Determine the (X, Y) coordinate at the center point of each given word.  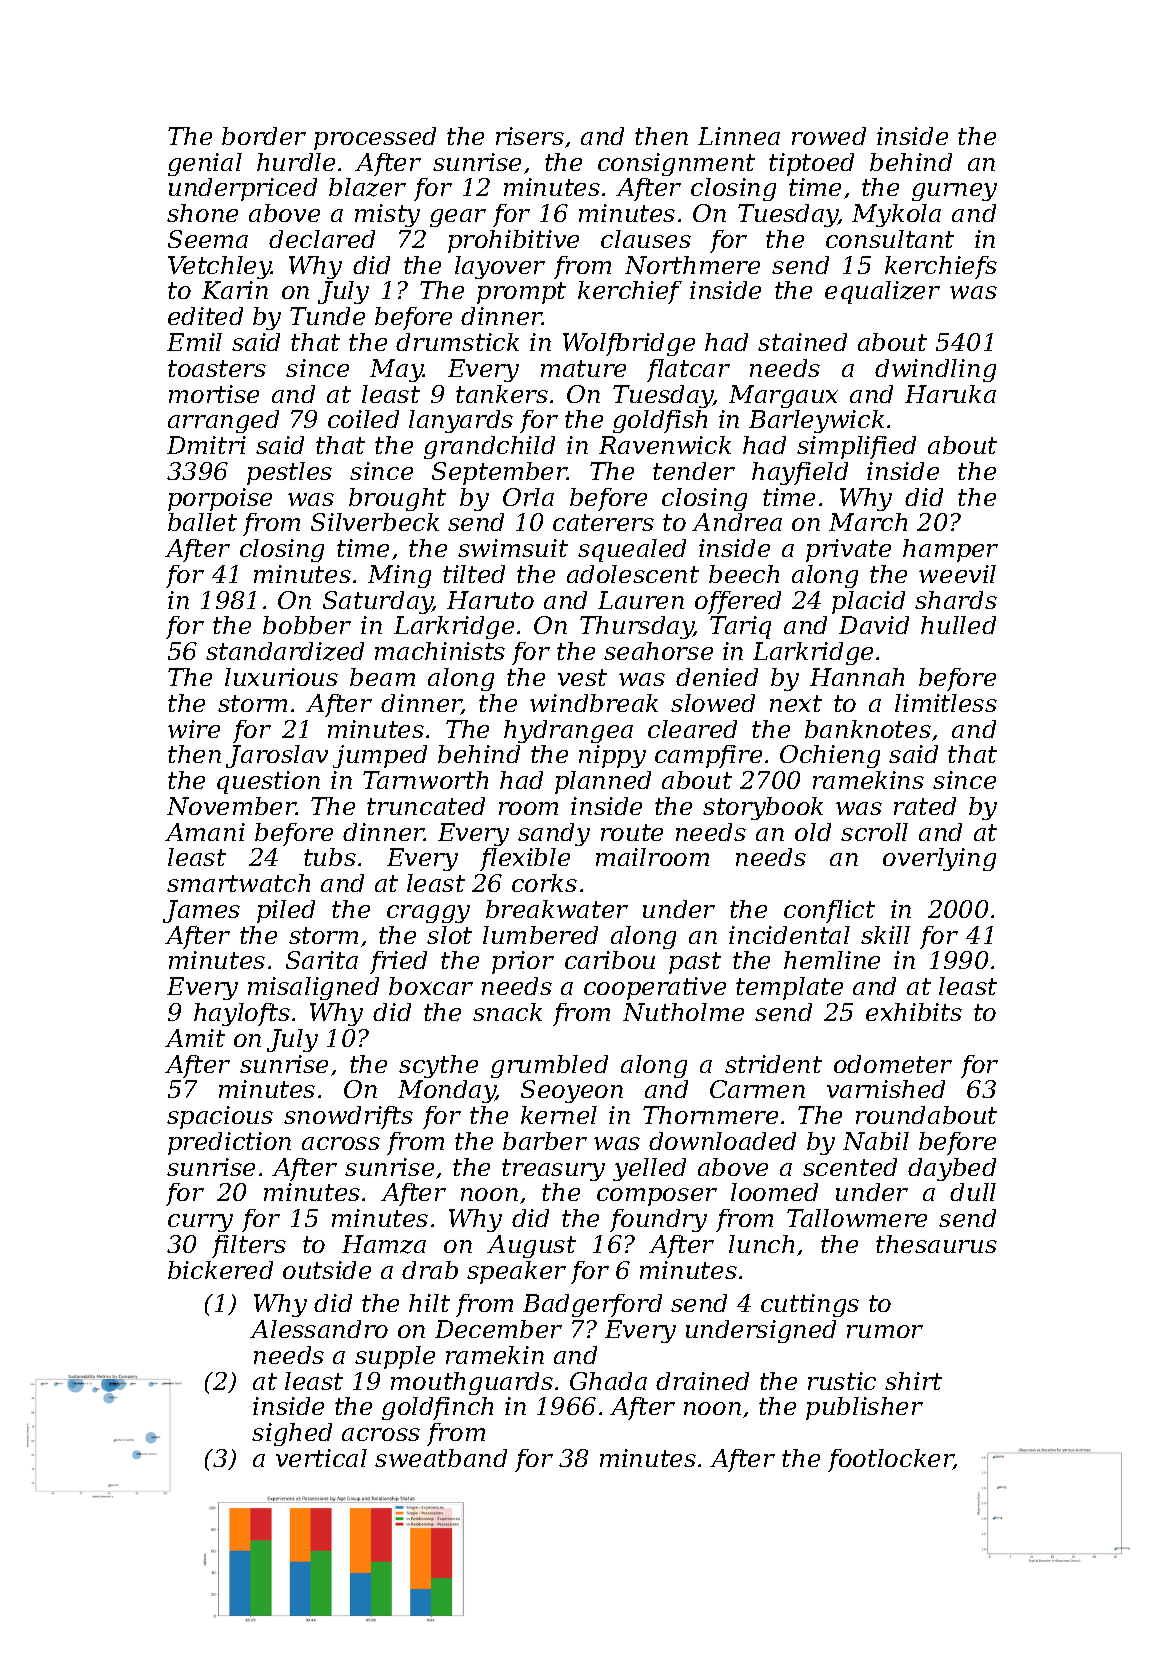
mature (583, 368)
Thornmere (710, 1115)
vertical (321, 1458)
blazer (367, 187)
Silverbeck (375, 522)
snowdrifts (348, 1117)
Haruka (950, 394)
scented (850, 1167)
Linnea (739, 136)
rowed (829, 136)
